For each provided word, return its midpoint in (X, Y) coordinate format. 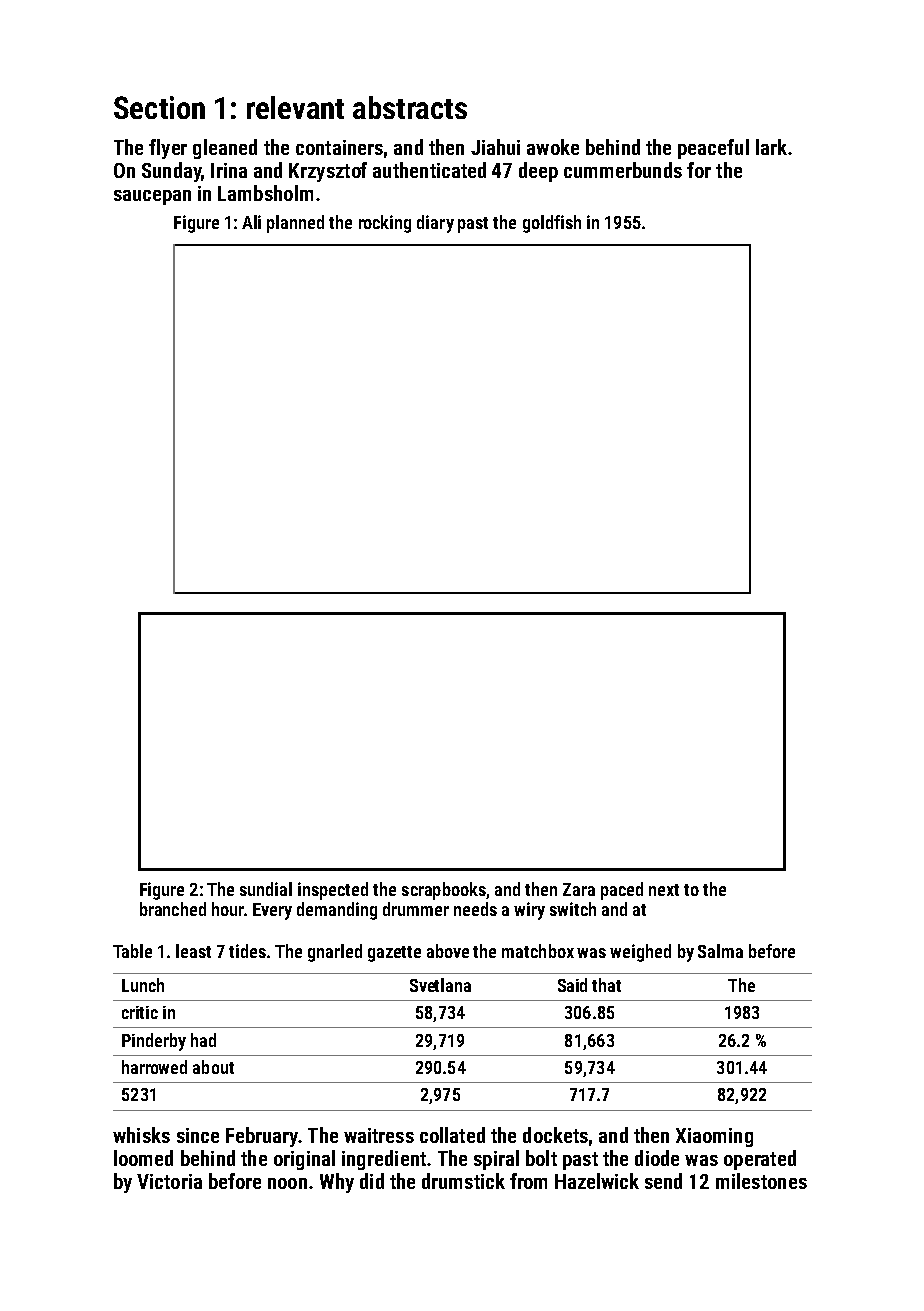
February (262, 1137)
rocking (385, 224)
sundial (266, 889)
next (664, 890)
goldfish (552, 224)
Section (159, 107)
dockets (555, 1135)
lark (771, 147)
